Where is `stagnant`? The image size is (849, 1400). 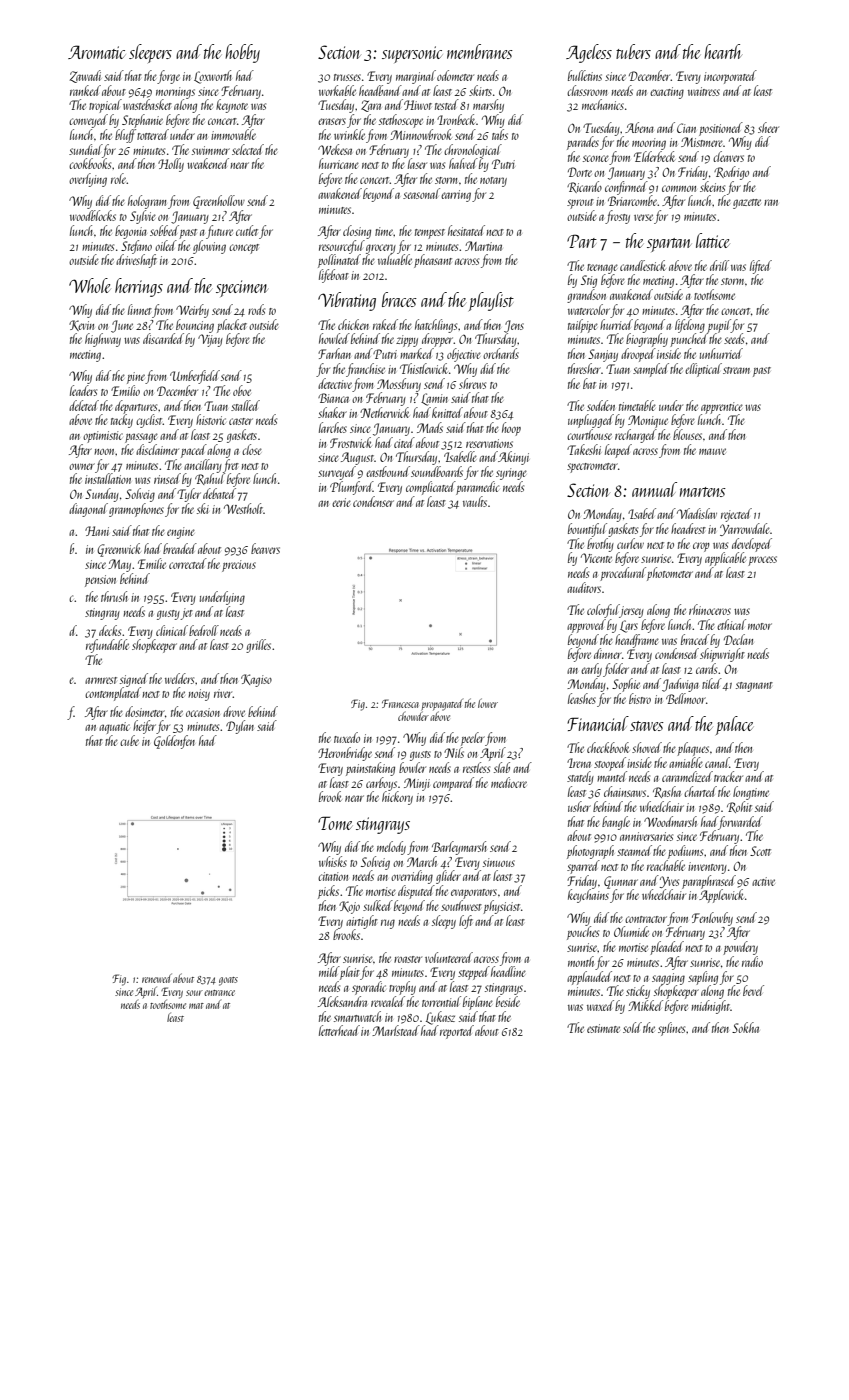 stagnant is located at coordinates (754, 687).
